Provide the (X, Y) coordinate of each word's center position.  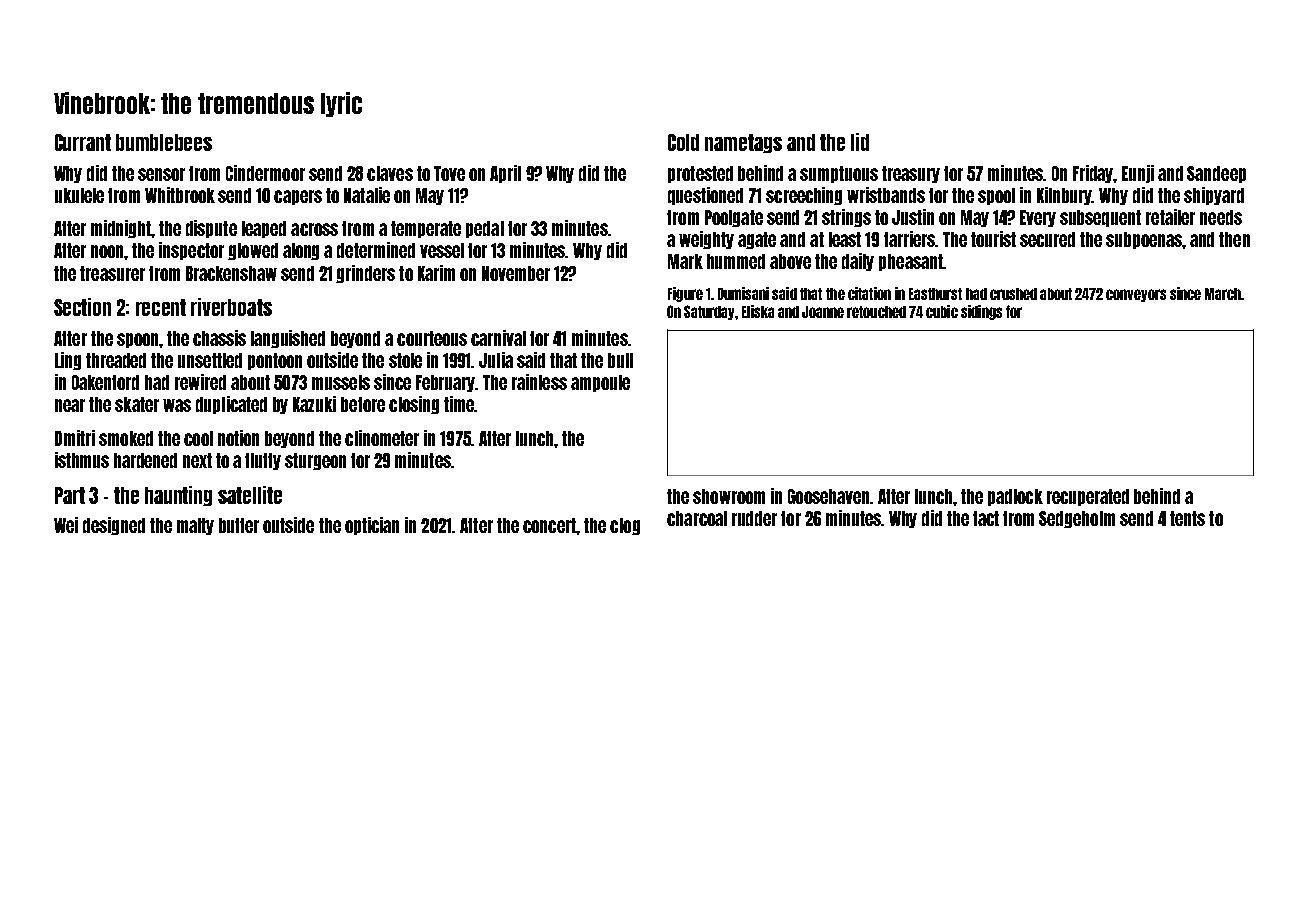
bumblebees (164, 142)
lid (860, 142)
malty (195, 526)
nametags (743, 143)
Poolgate (734, 218)
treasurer (112, 273)
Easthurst (935, 294)
